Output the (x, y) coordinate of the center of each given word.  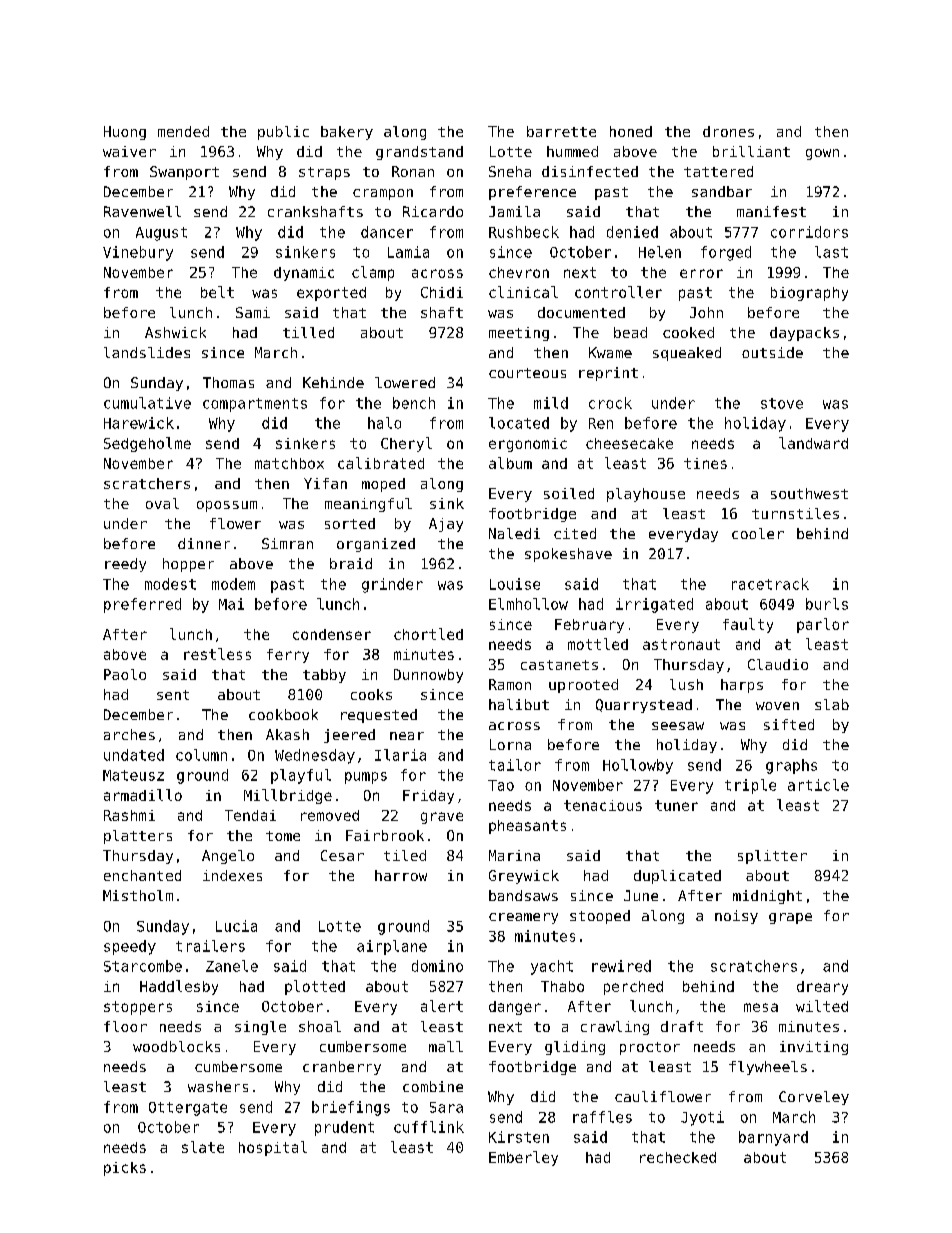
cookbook (283, 714)
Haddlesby (179, 987)
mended (183, 131)
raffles (602, 1117)
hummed (572, 151)
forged (726, 253)
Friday (428, 797)
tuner (676, 805)
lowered (405, 382)
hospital (273, 1148)
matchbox (289, 463)
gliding (575, 1048)
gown (822, 154)
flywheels (768, 1068)
